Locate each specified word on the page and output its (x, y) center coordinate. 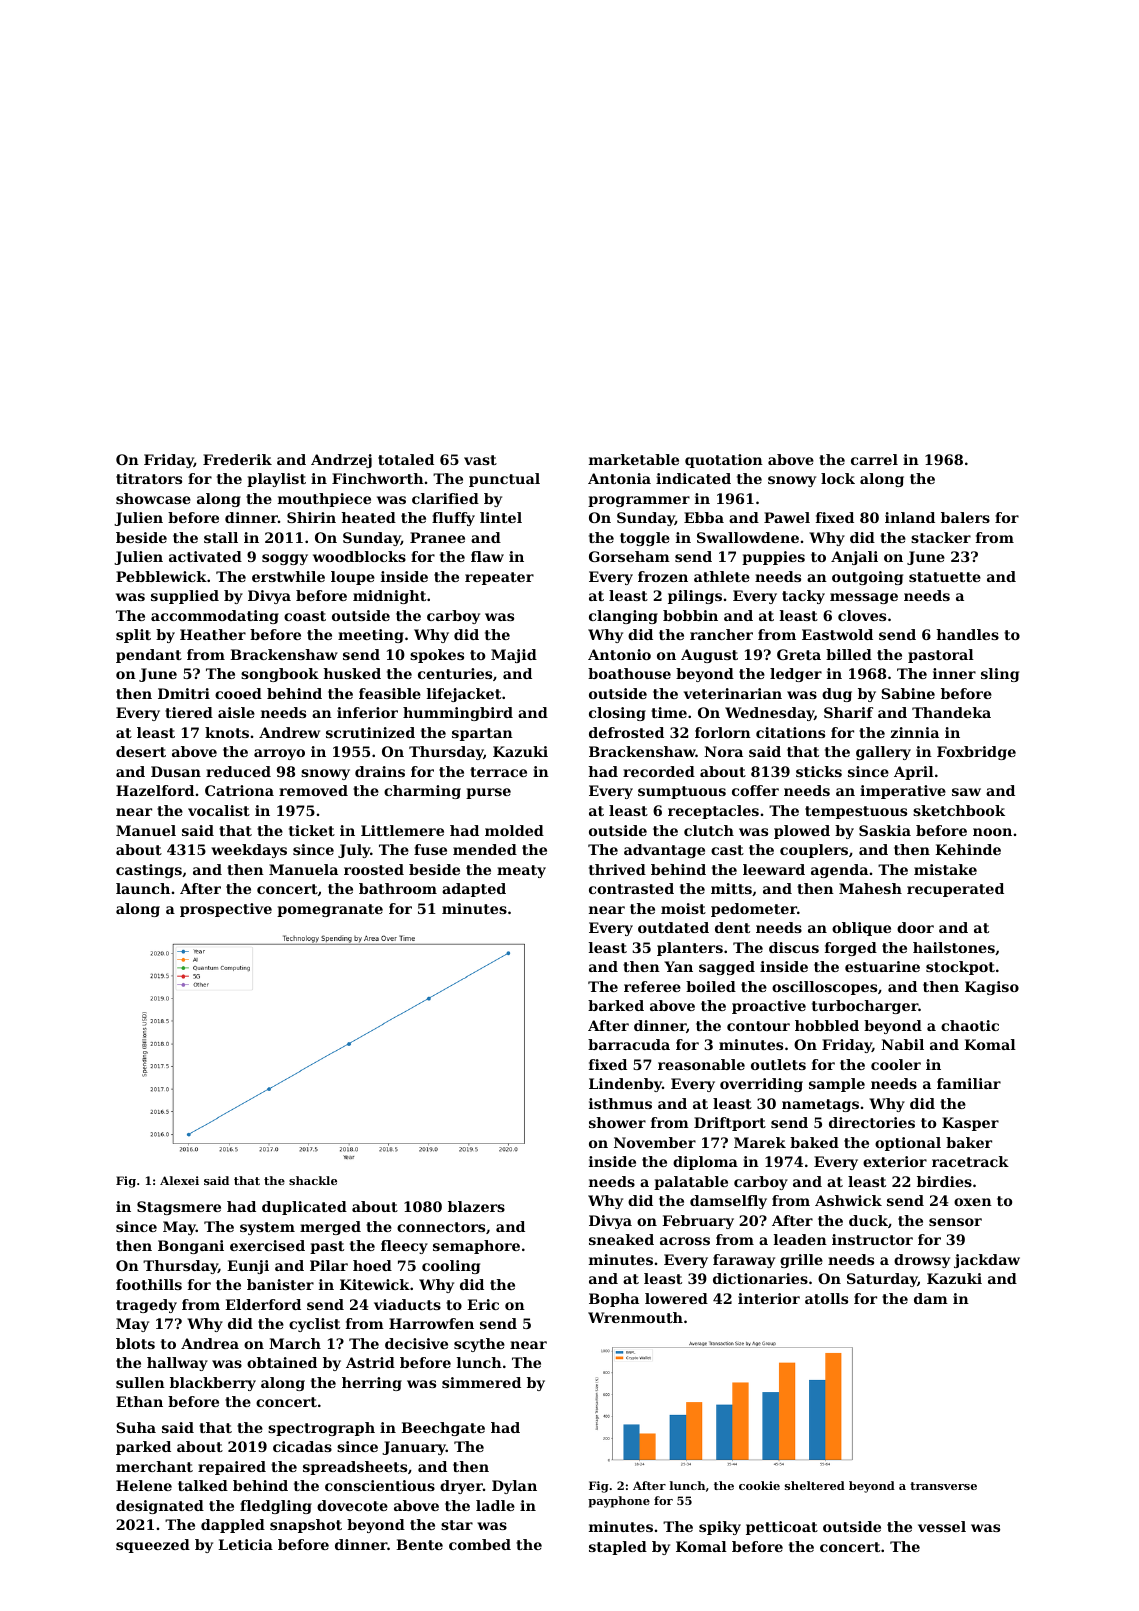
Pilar (329, 1265)
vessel (942, 1526)
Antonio (619, 654)
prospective (226, 910)
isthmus (620, 1103)
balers (965, 517)
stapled (618, 1548)
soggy (285, 559)
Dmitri (184, 693)
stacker (941, 537)
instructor (872, 1239)
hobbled (827, 1025)
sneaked (621, 1239)
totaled (406, 459)
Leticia (245, 1544)
